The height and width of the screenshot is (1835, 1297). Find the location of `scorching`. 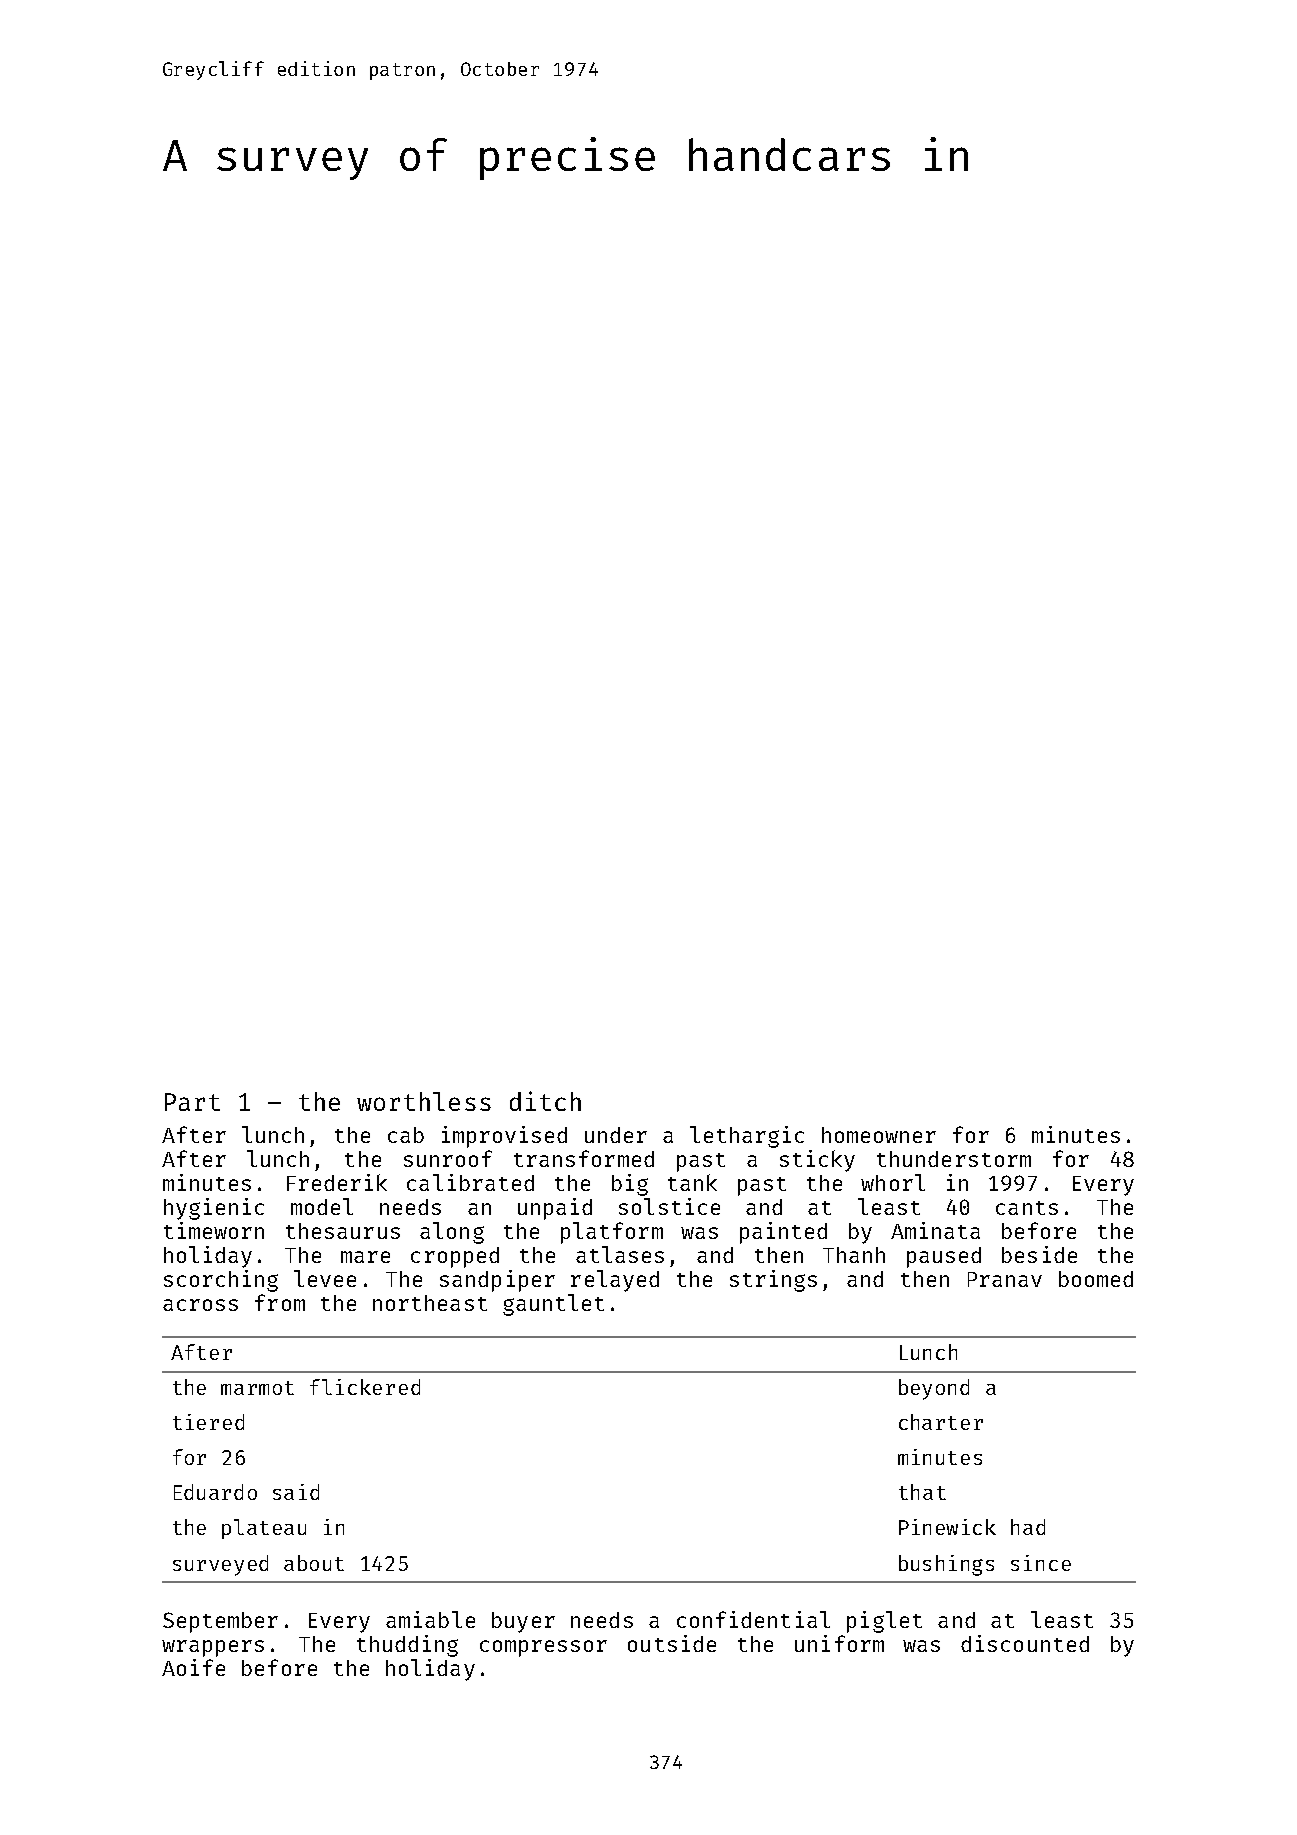

scorching is located at coordinates (221, 1281).
